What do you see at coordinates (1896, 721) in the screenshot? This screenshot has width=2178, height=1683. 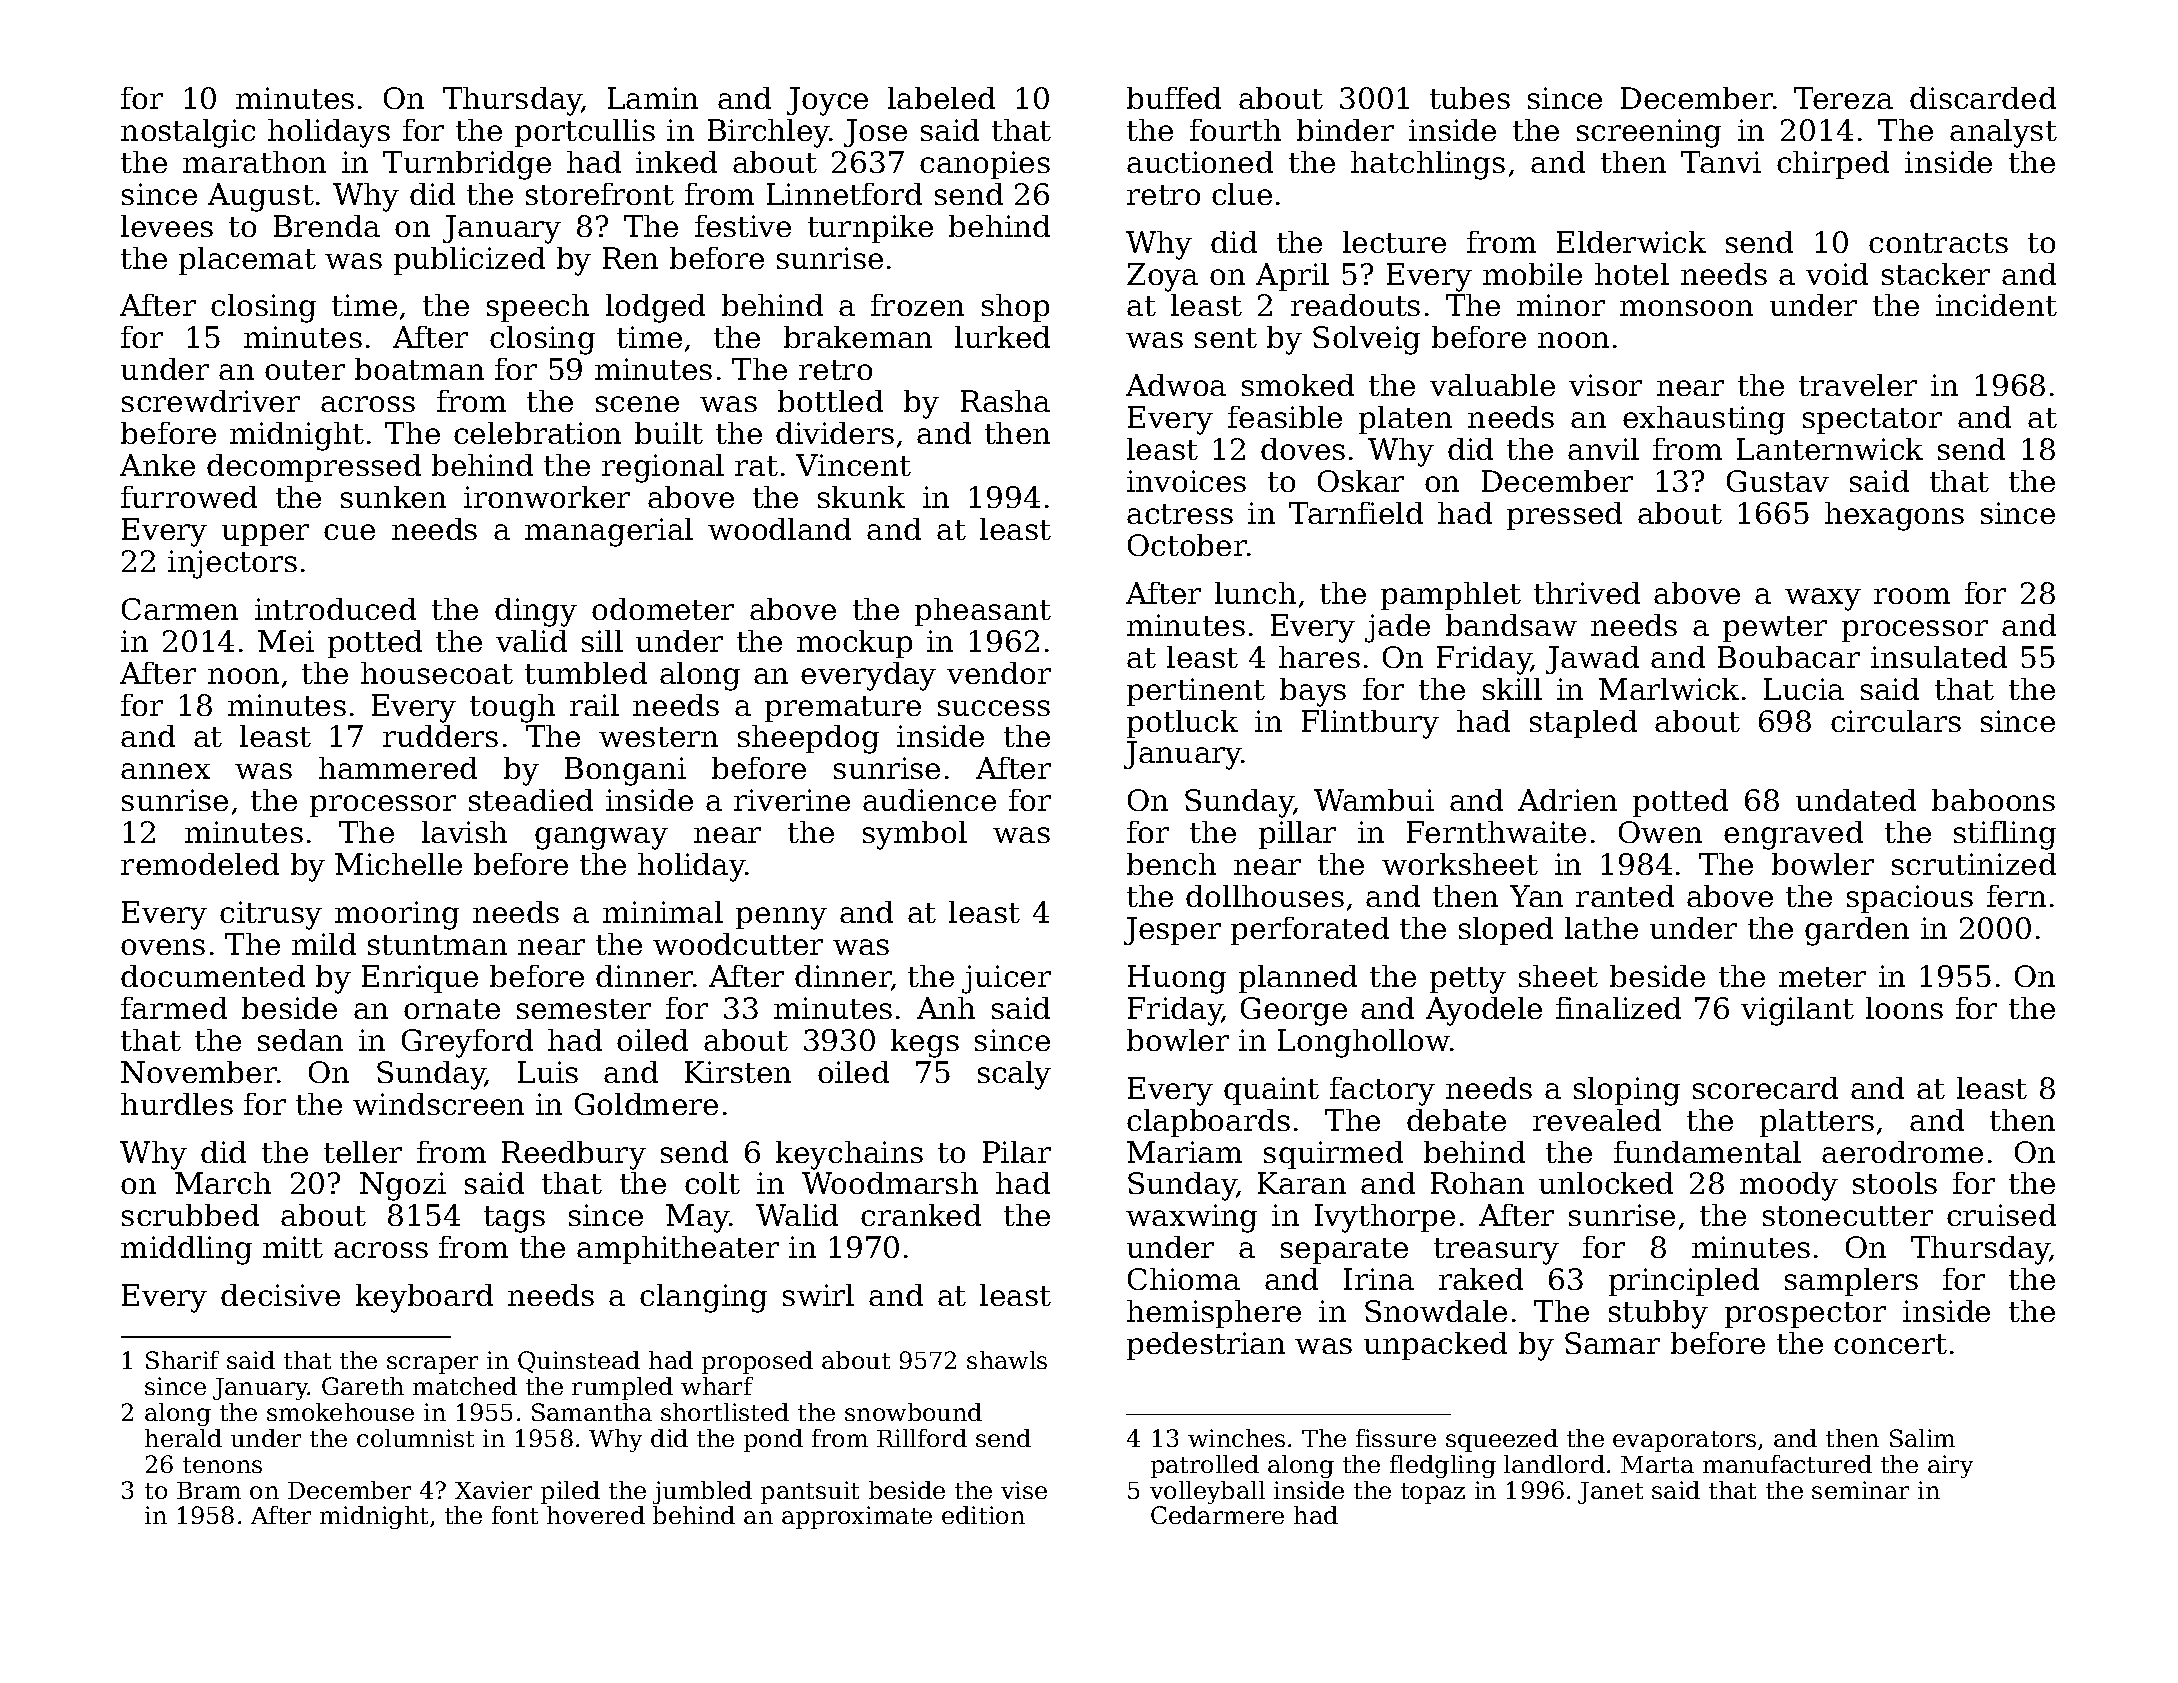 I see `circulars` at bounding box center [1896, 721].
